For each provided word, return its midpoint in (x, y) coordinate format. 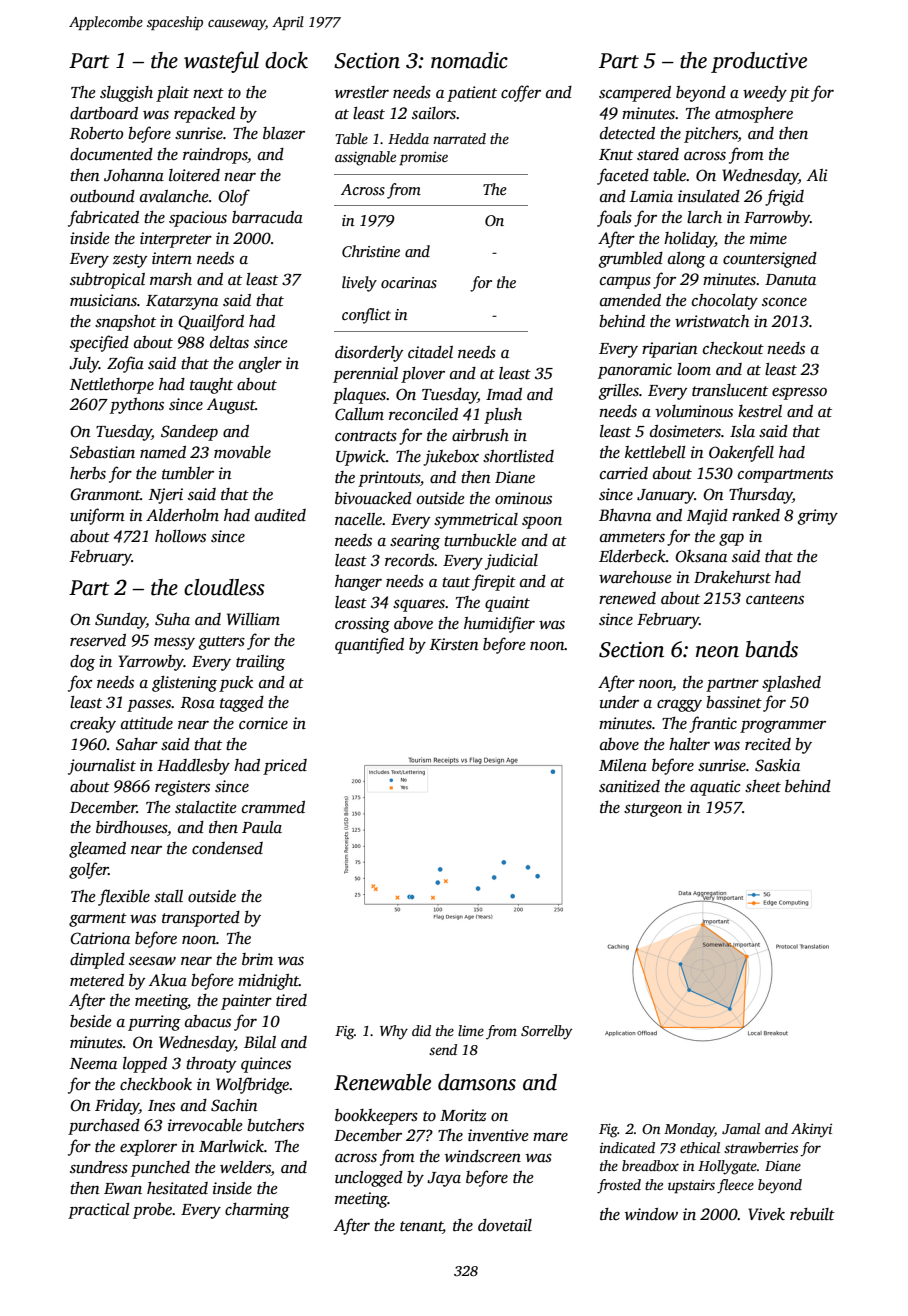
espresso (799, 393)
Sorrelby (546, 1032)
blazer (284, 133)
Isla (742, 431)
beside (91, 1021)
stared (658, 154)
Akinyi (811, 1130)
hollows (180, 536)
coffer (521, 93)
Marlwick (231, 1146)
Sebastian (102, 452)
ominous (523, 498)
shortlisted (518, 456)
